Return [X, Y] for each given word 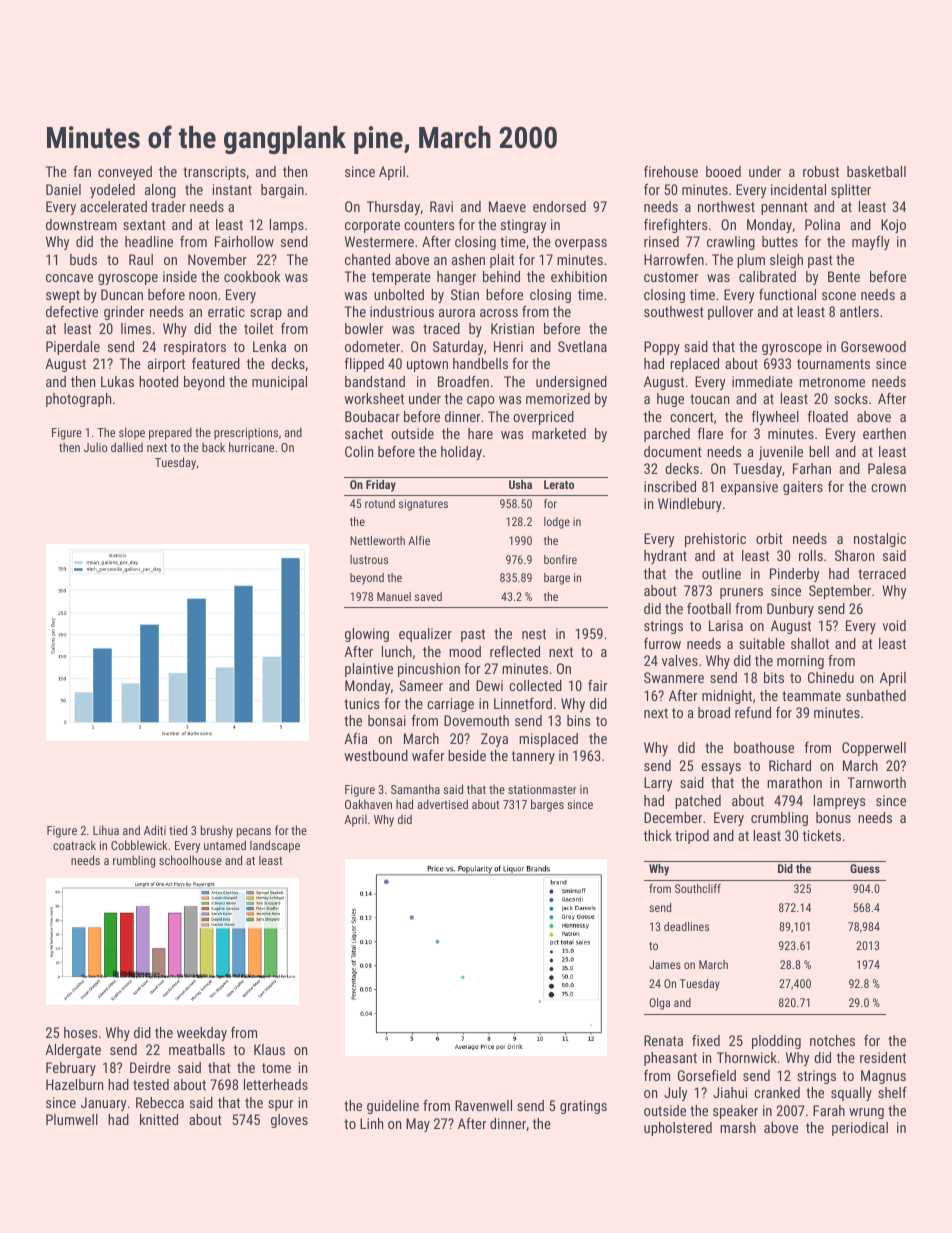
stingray [523, 226]
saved [428, 596]
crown [888, 488]
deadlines [686, 926]
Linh [371, 1123]
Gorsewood [873, 346]
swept [63, 296]
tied [178, 830]
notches [832, 1040]
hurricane [251, 447]
